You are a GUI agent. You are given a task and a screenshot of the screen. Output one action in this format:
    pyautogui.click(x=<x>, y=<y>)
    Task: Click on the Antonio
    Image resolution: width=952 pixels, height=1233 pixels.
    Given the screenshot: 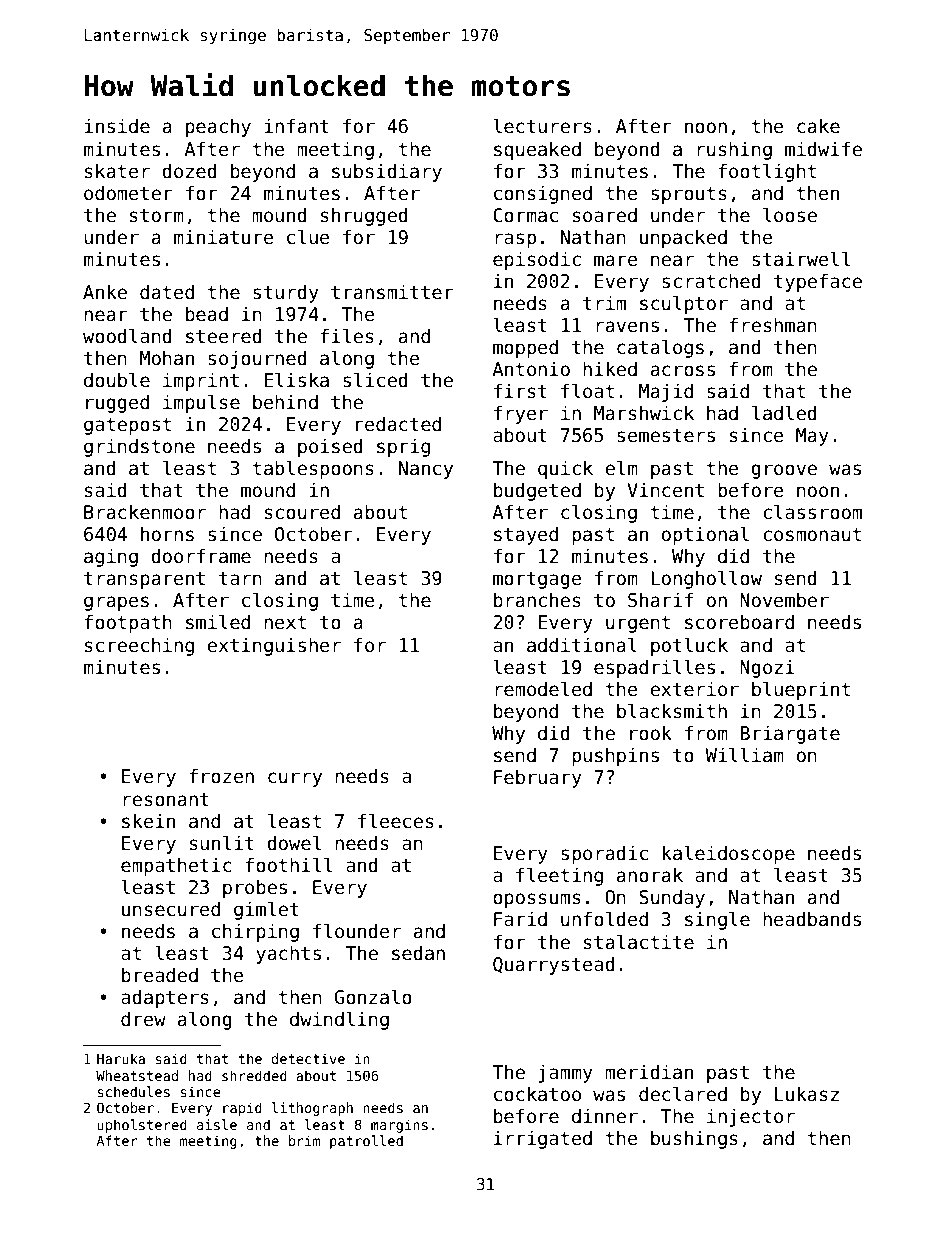 What is the action you would take?
    pyautogui.click(x=531, y=369)
